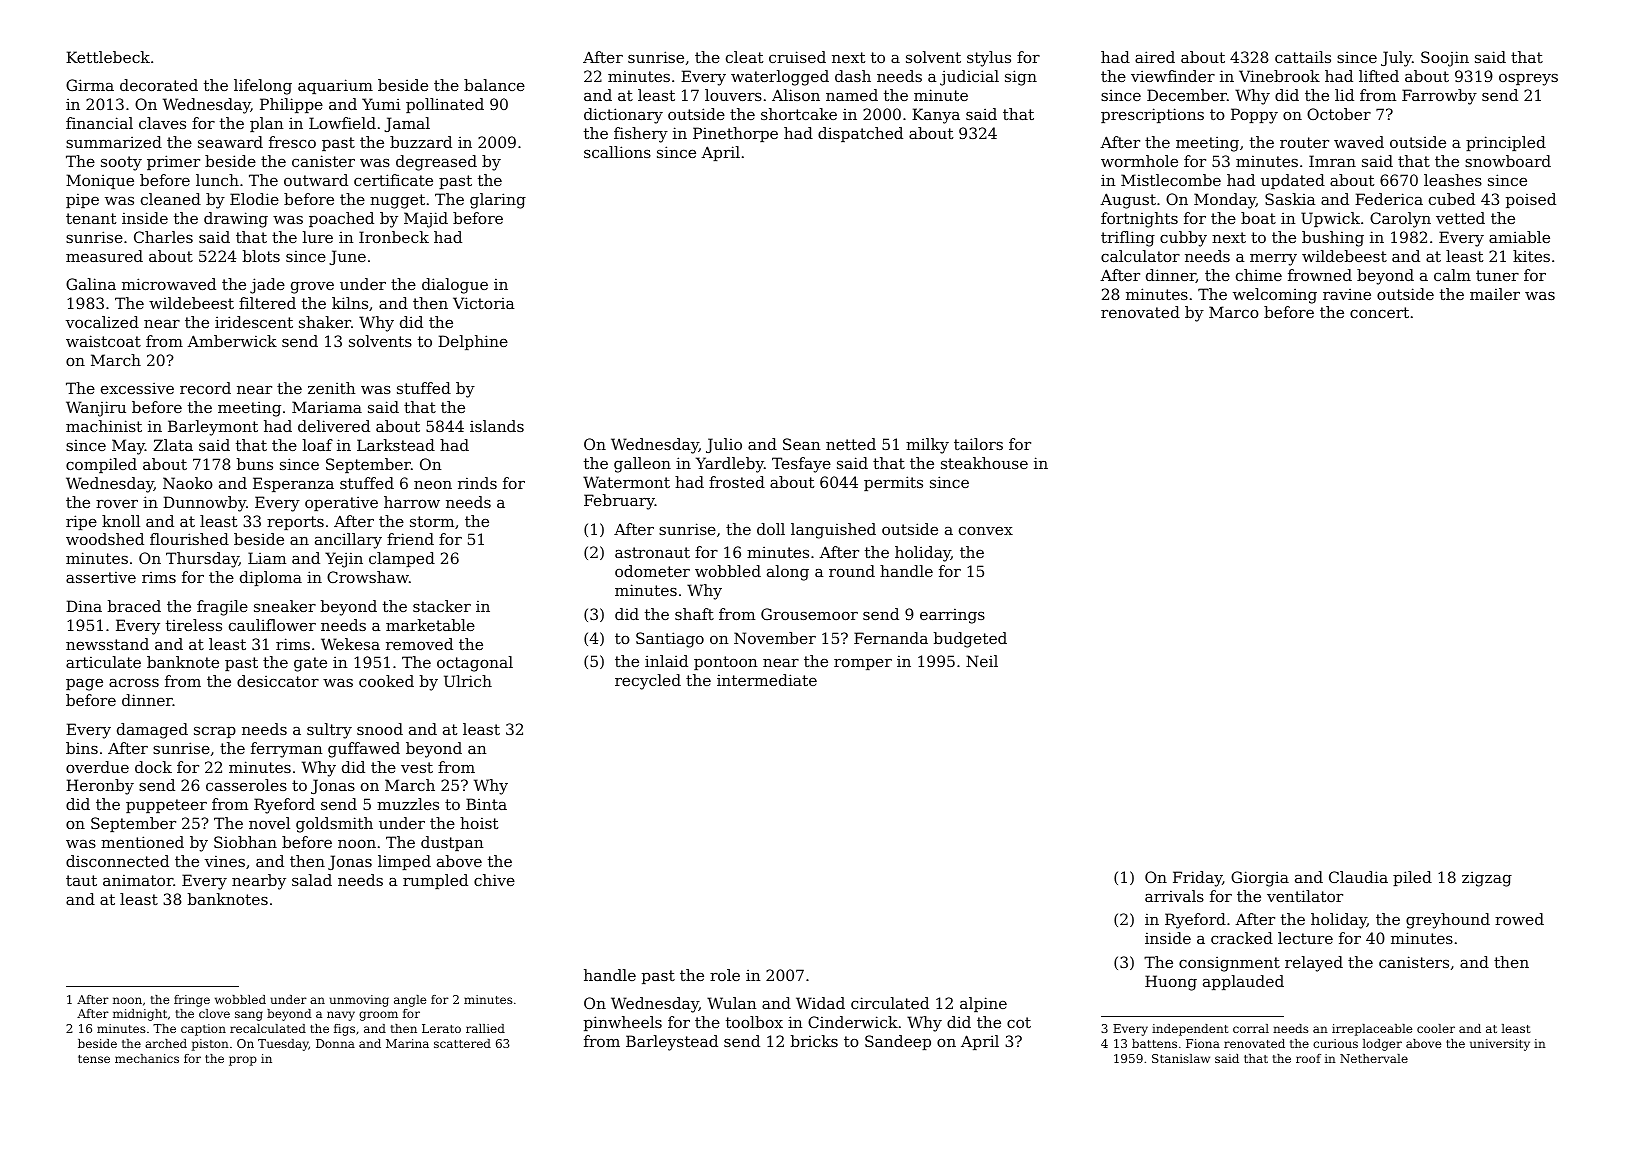 Image resolution: width=1632 pixels, height=1154 pixels. What do you see at coordinates (140, 1015) in the document?
I see `midnight` at bounding box center [140, 1015].
